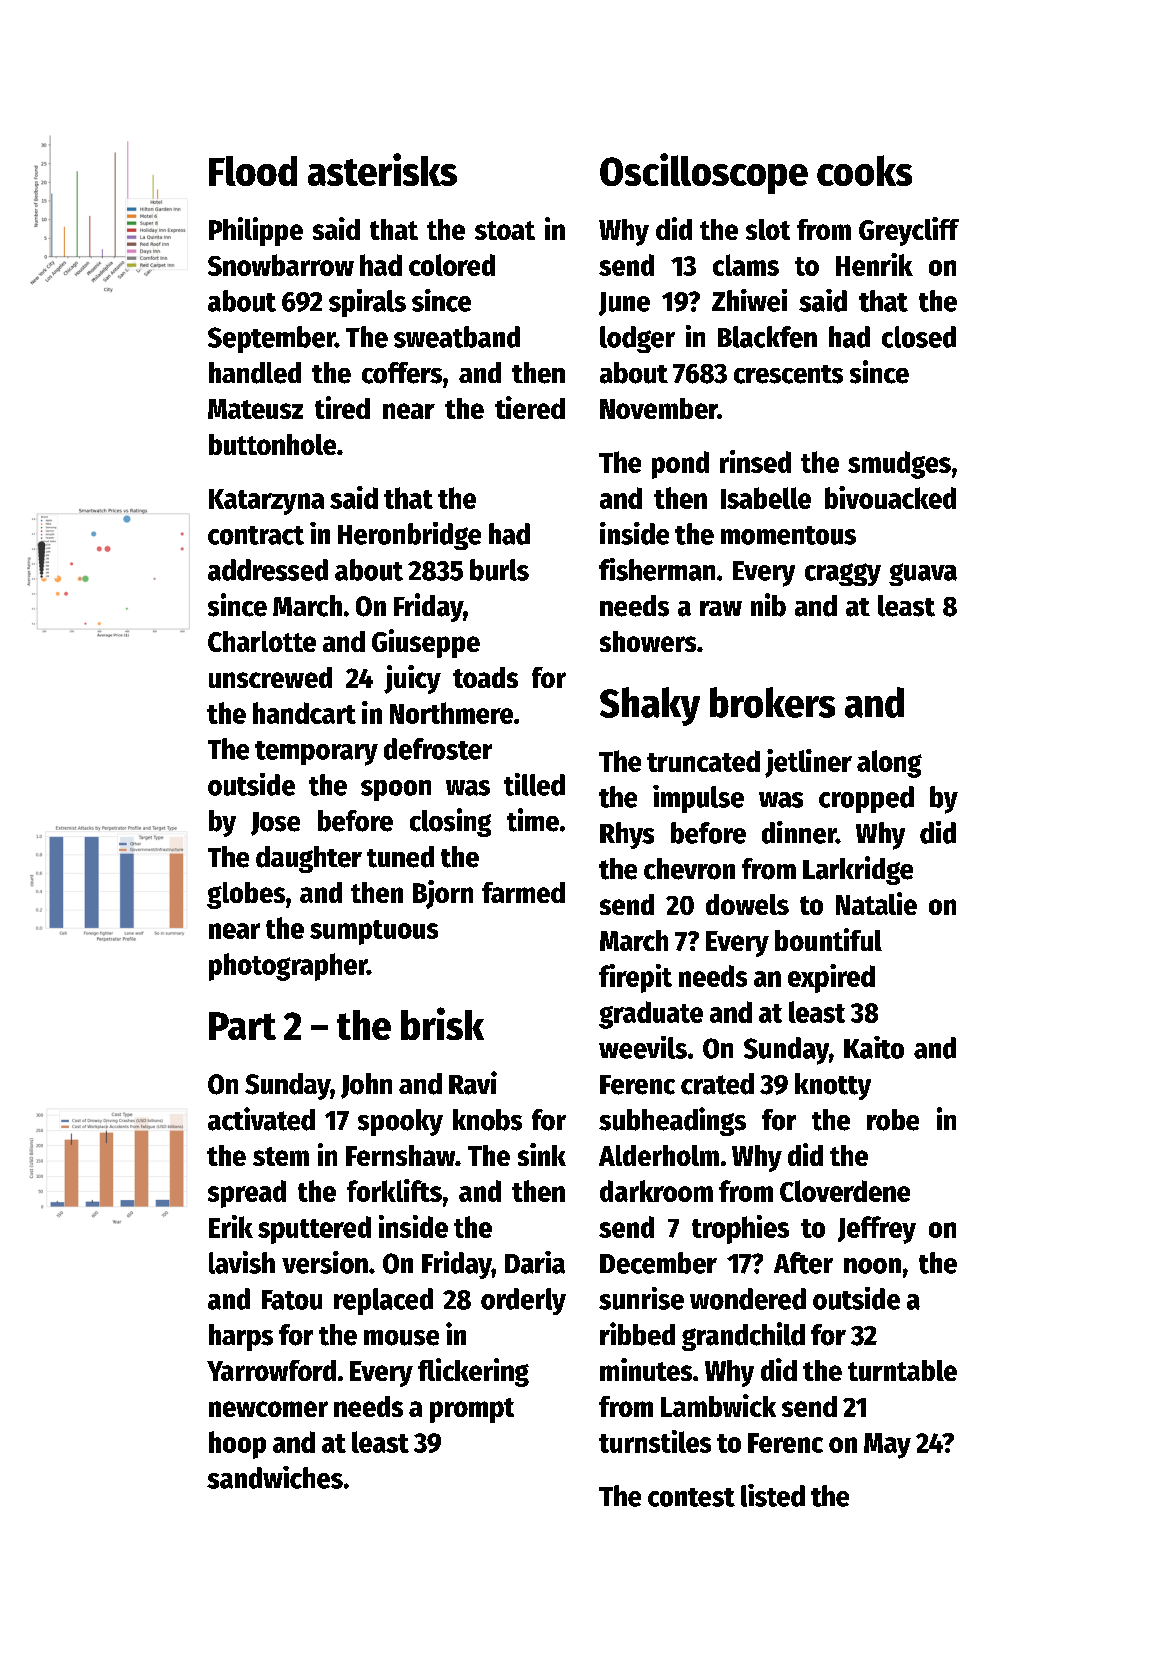 This screenshot has width=1165, height=1654. What do you see at coordinates (691, 1497) in the screenshot?
I see `contest` at bounding box center [691, 1497].
